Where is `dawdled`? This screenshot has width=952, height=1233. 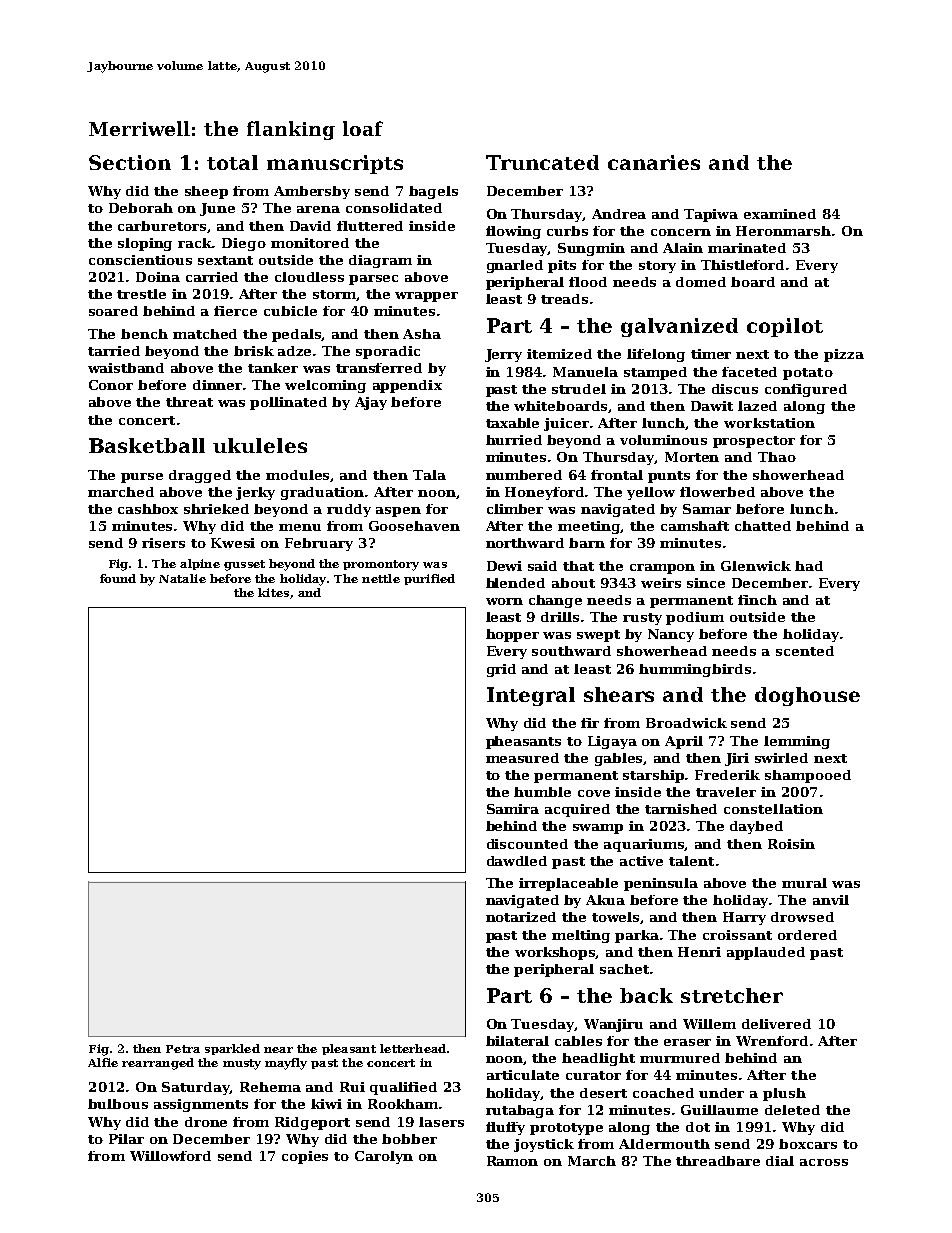 dawdled is located at coordinates (517, 861).
